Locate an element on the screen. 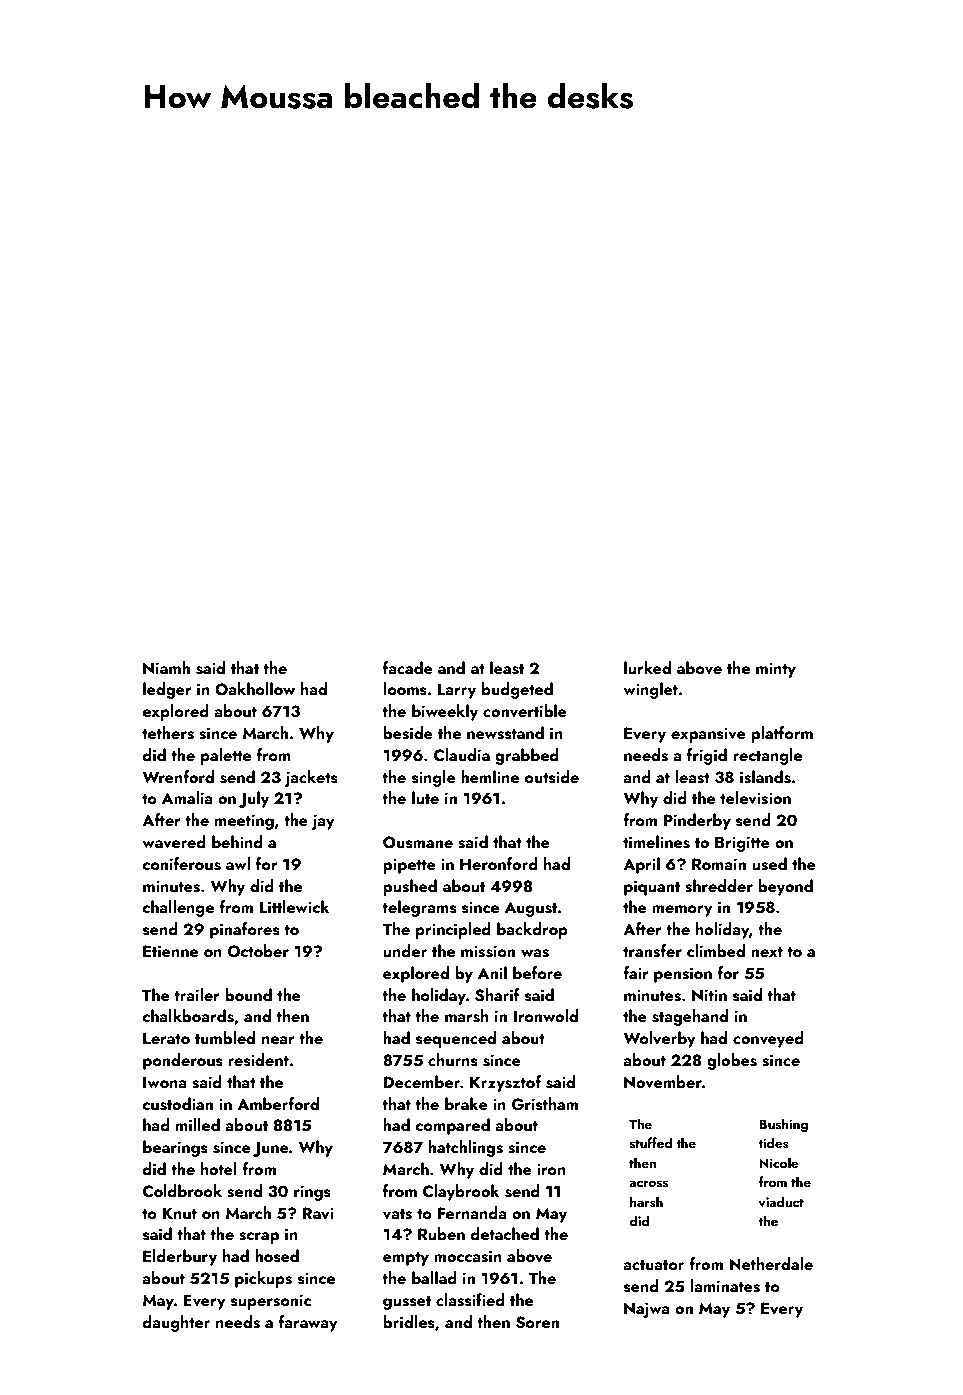  Pinderby is located at coordinates (697, 821).
